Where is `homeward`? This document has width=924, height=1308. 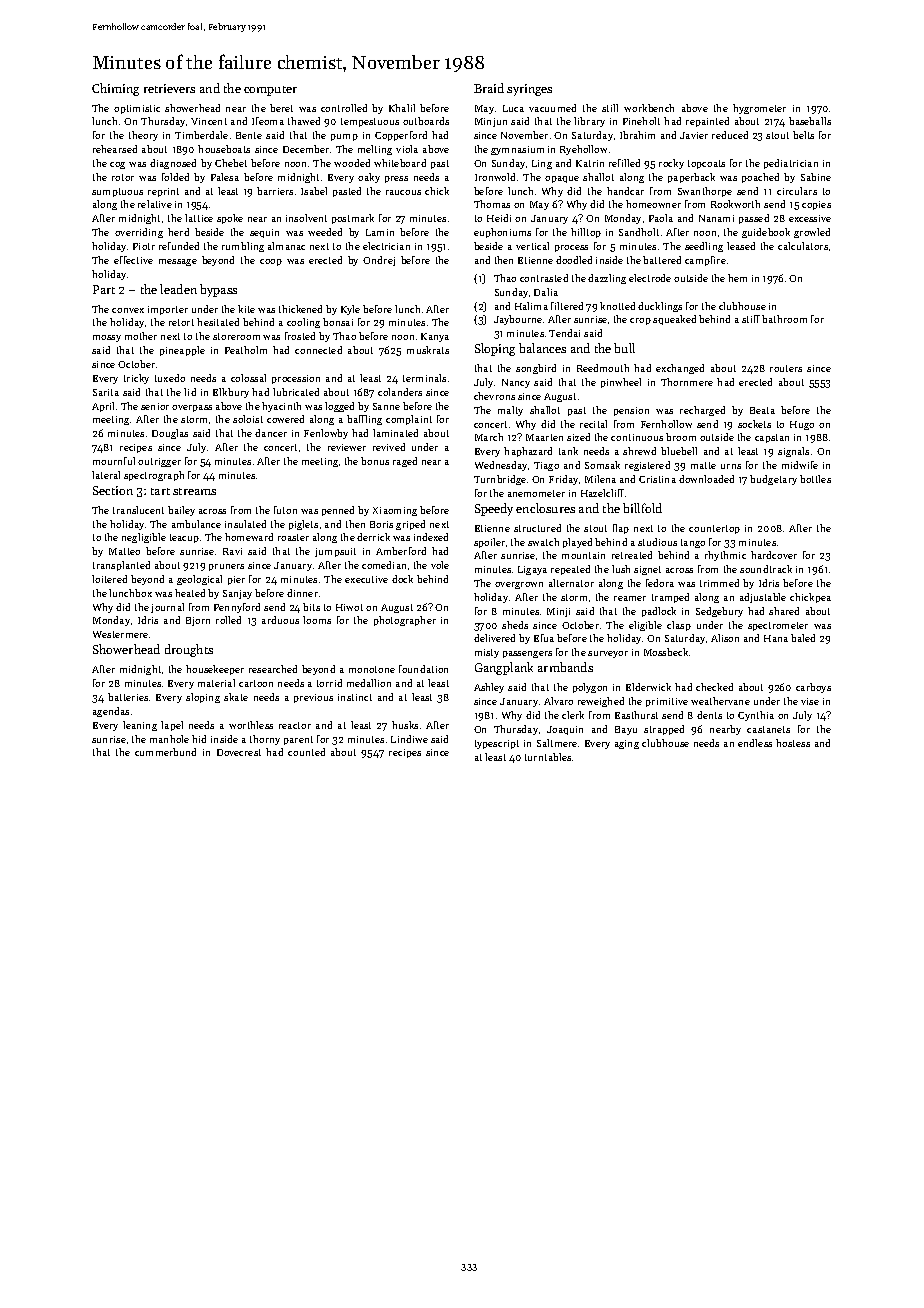 homeward is located at coordinates (249, 537).
